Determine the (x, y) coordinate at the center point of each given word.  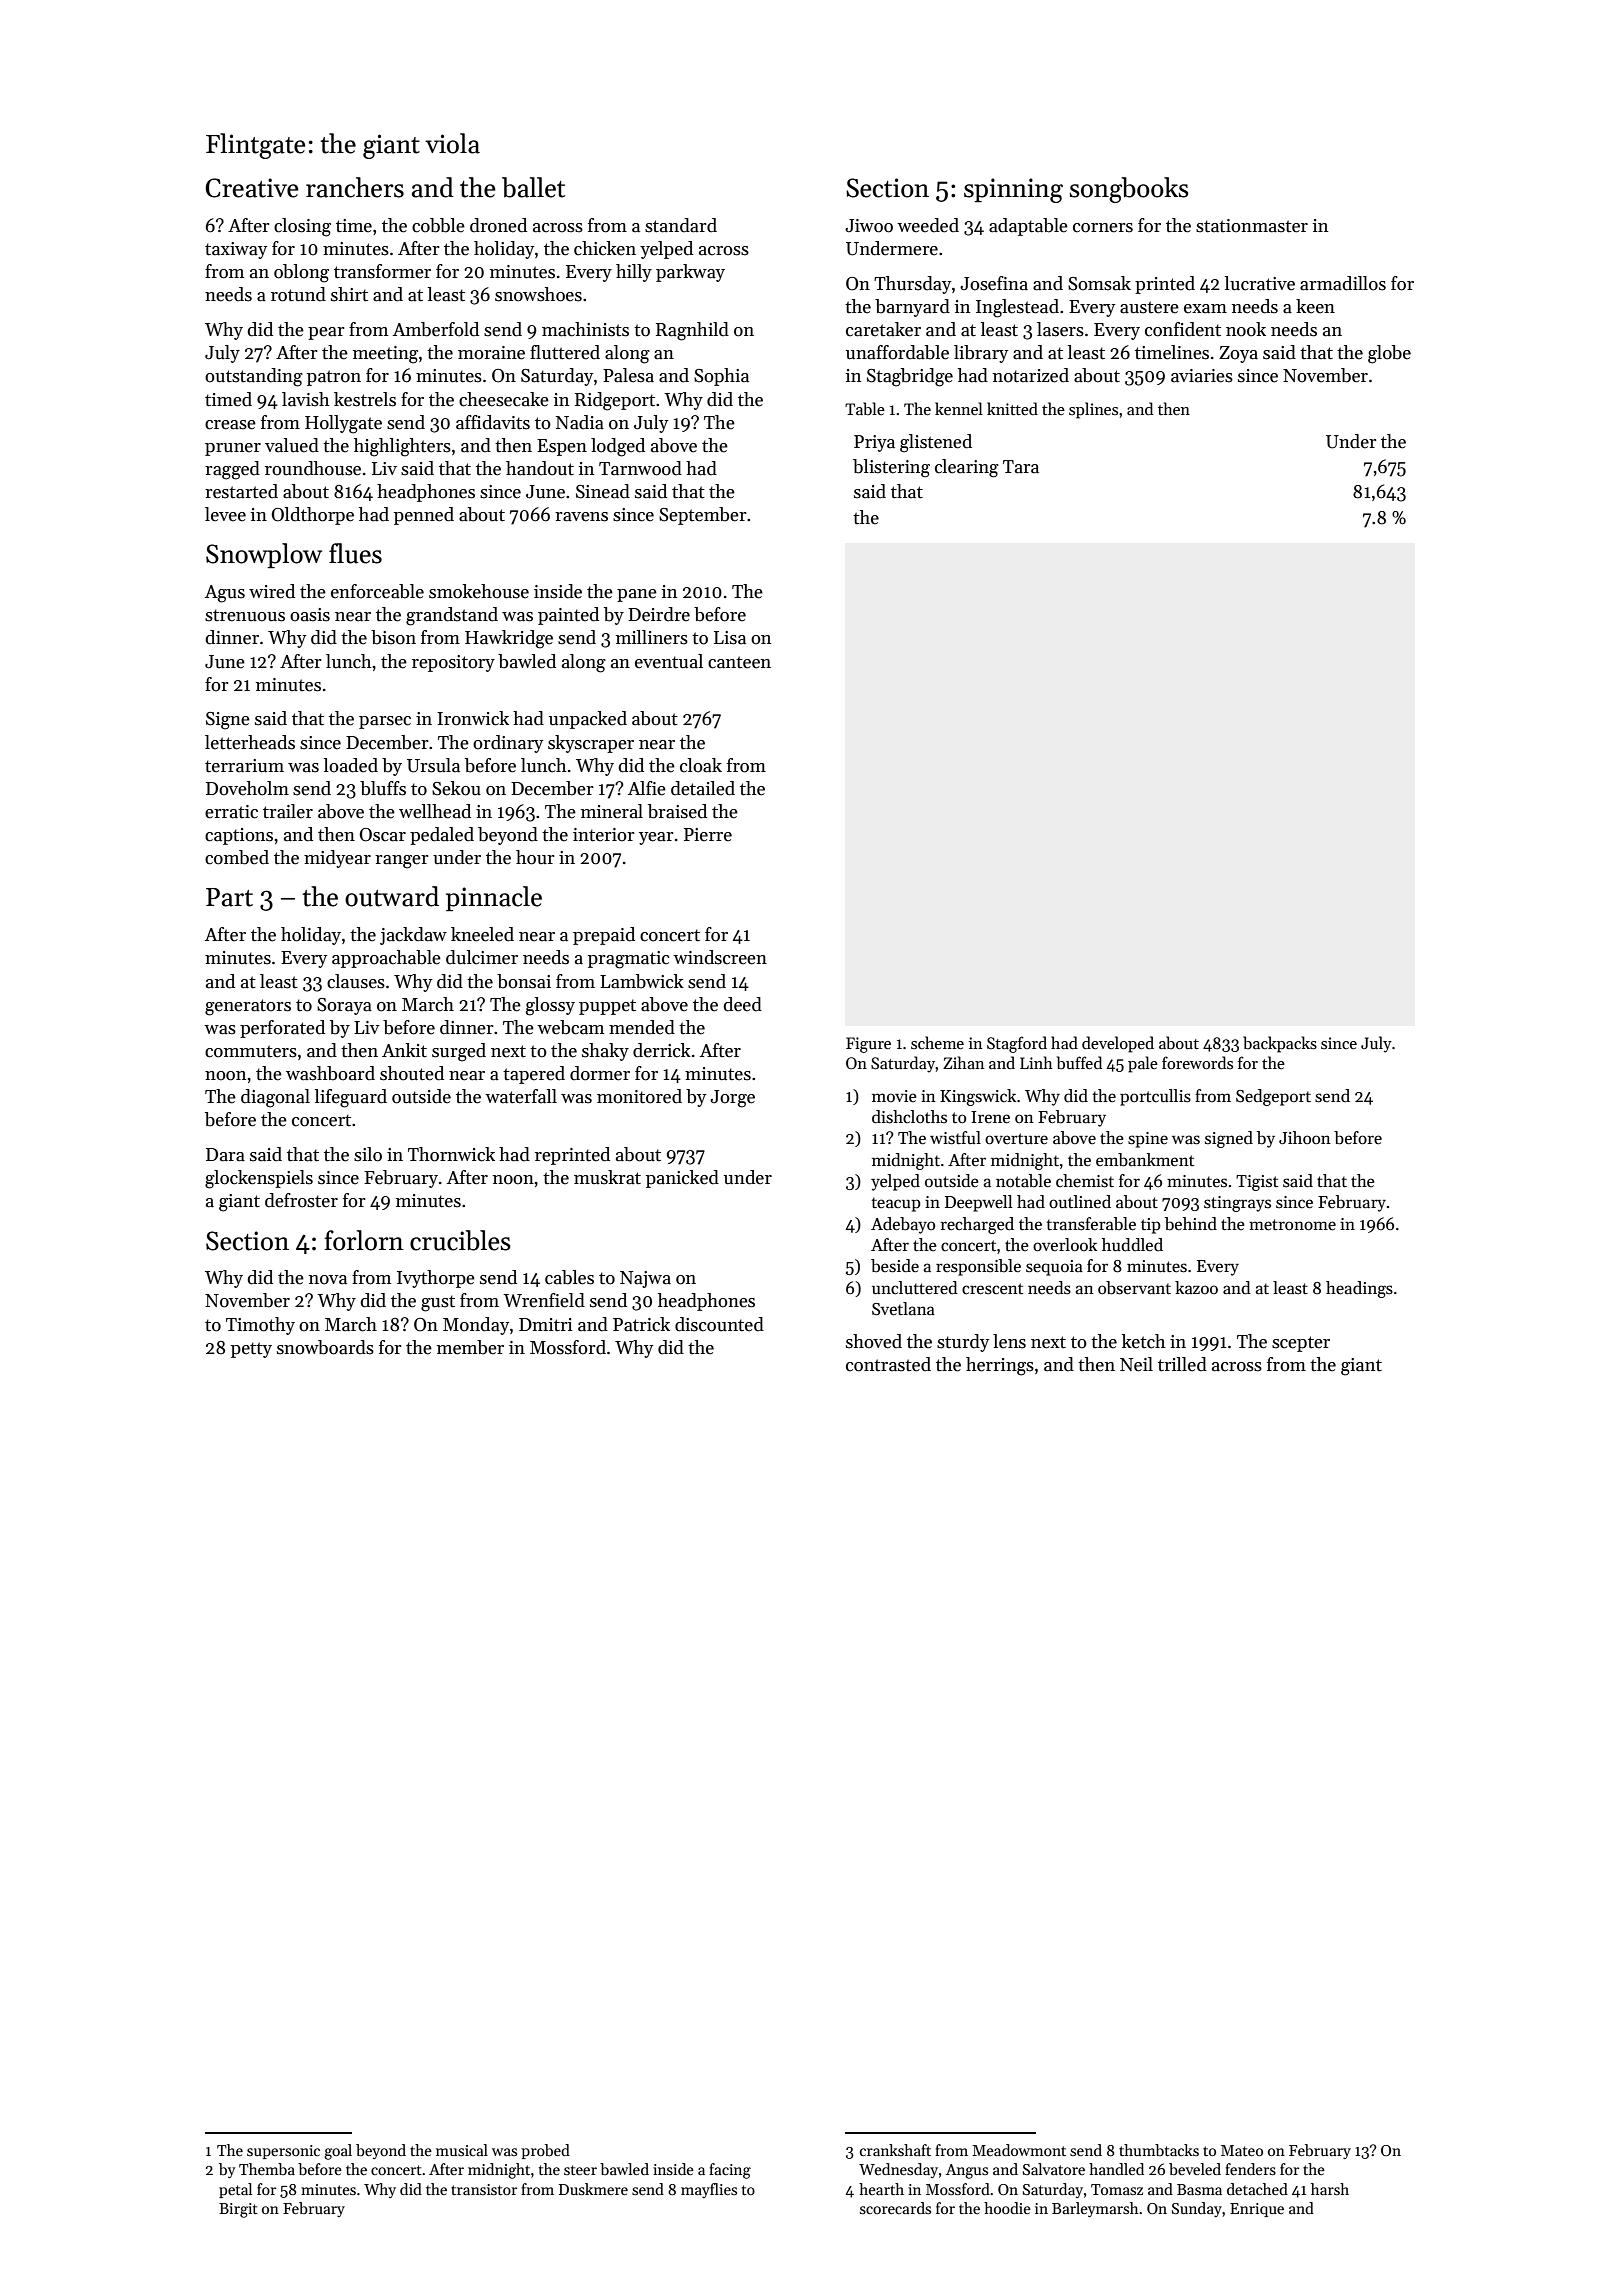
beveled (1195, 2169)
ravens (581, 517)
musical (462, 2150)
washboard (330, 1073)
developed (1118, 1044)
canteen (739, 662)
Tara (1021, 467)
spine (1148, 1140)
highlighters (402, 447)
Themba (267, 2169)
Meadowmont (1019, 2150)
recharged (977, 1225)
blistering (891, 468)
